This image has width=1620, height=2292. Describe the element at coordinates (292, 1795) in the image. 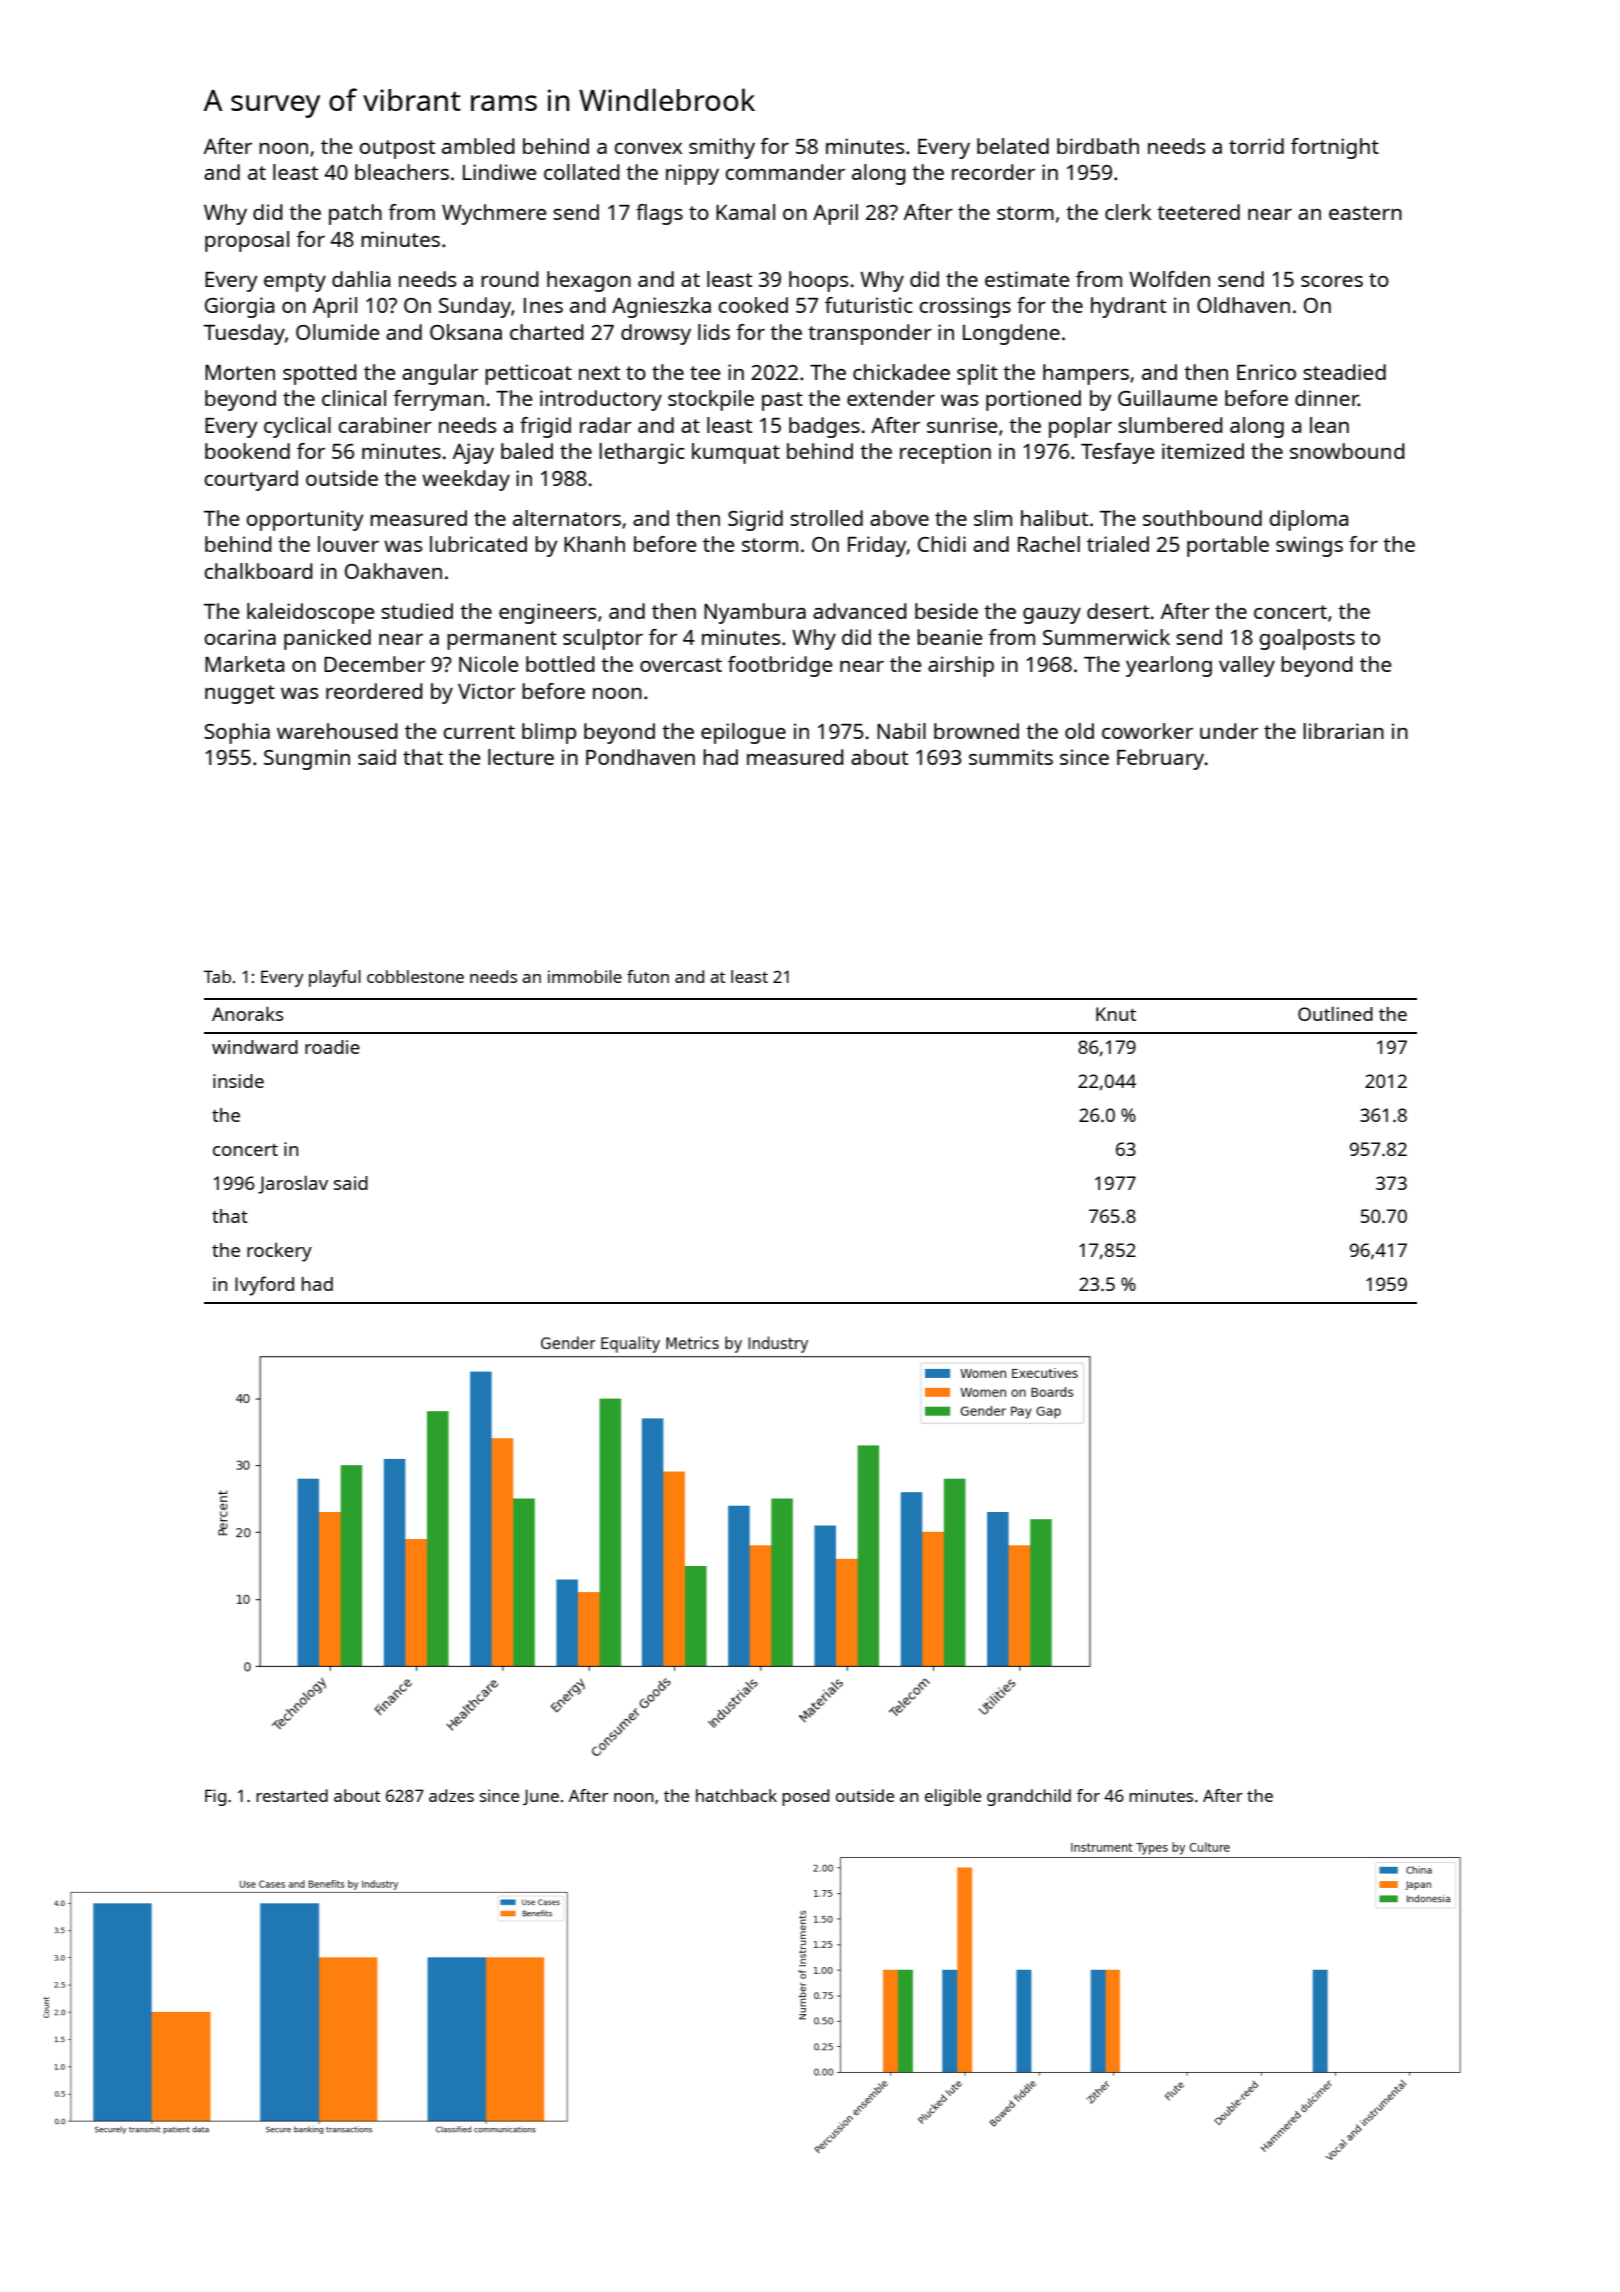

I see `restarted` at that location.
